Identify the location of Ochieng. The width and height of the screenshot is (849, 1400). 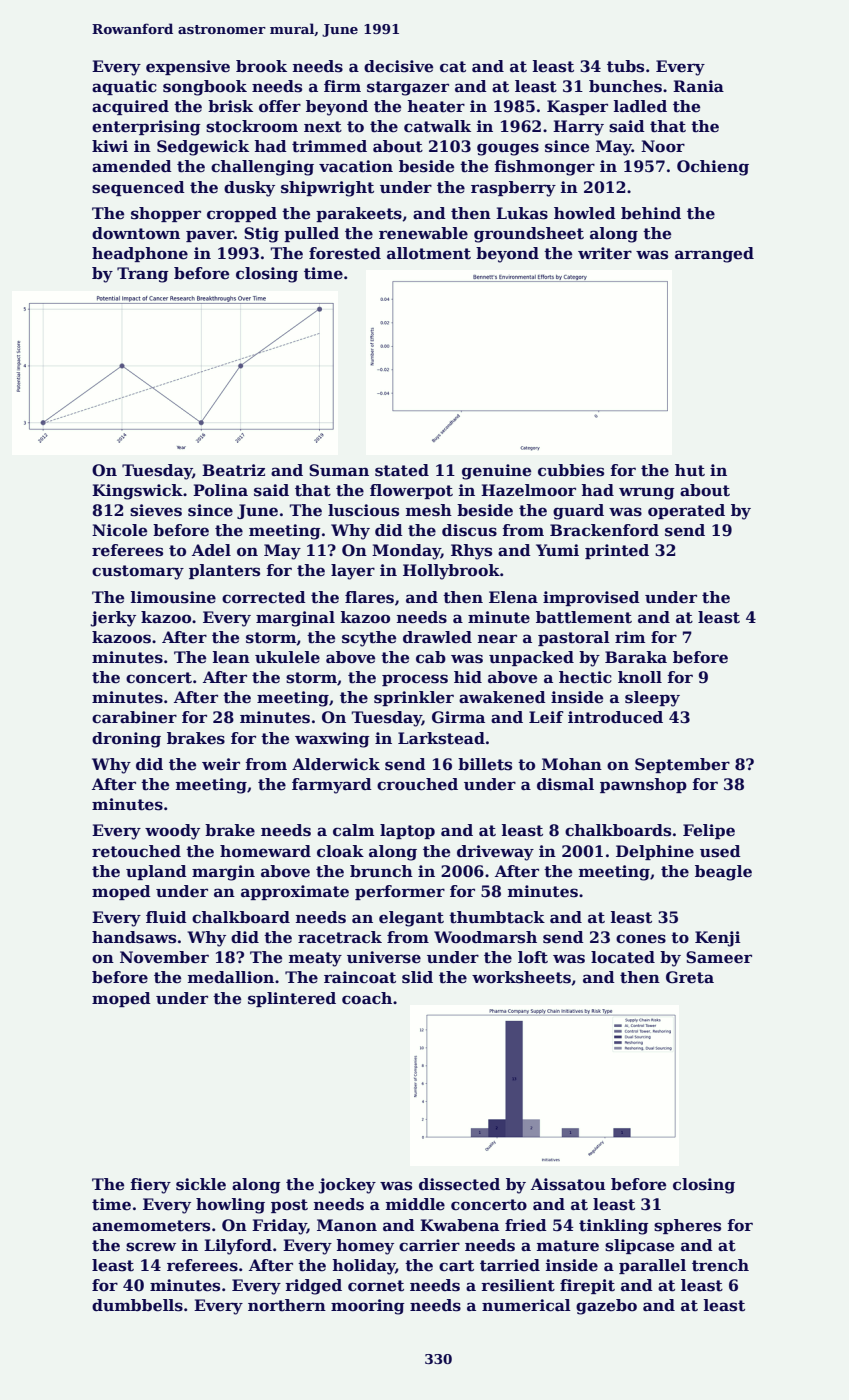
(713, 168).
